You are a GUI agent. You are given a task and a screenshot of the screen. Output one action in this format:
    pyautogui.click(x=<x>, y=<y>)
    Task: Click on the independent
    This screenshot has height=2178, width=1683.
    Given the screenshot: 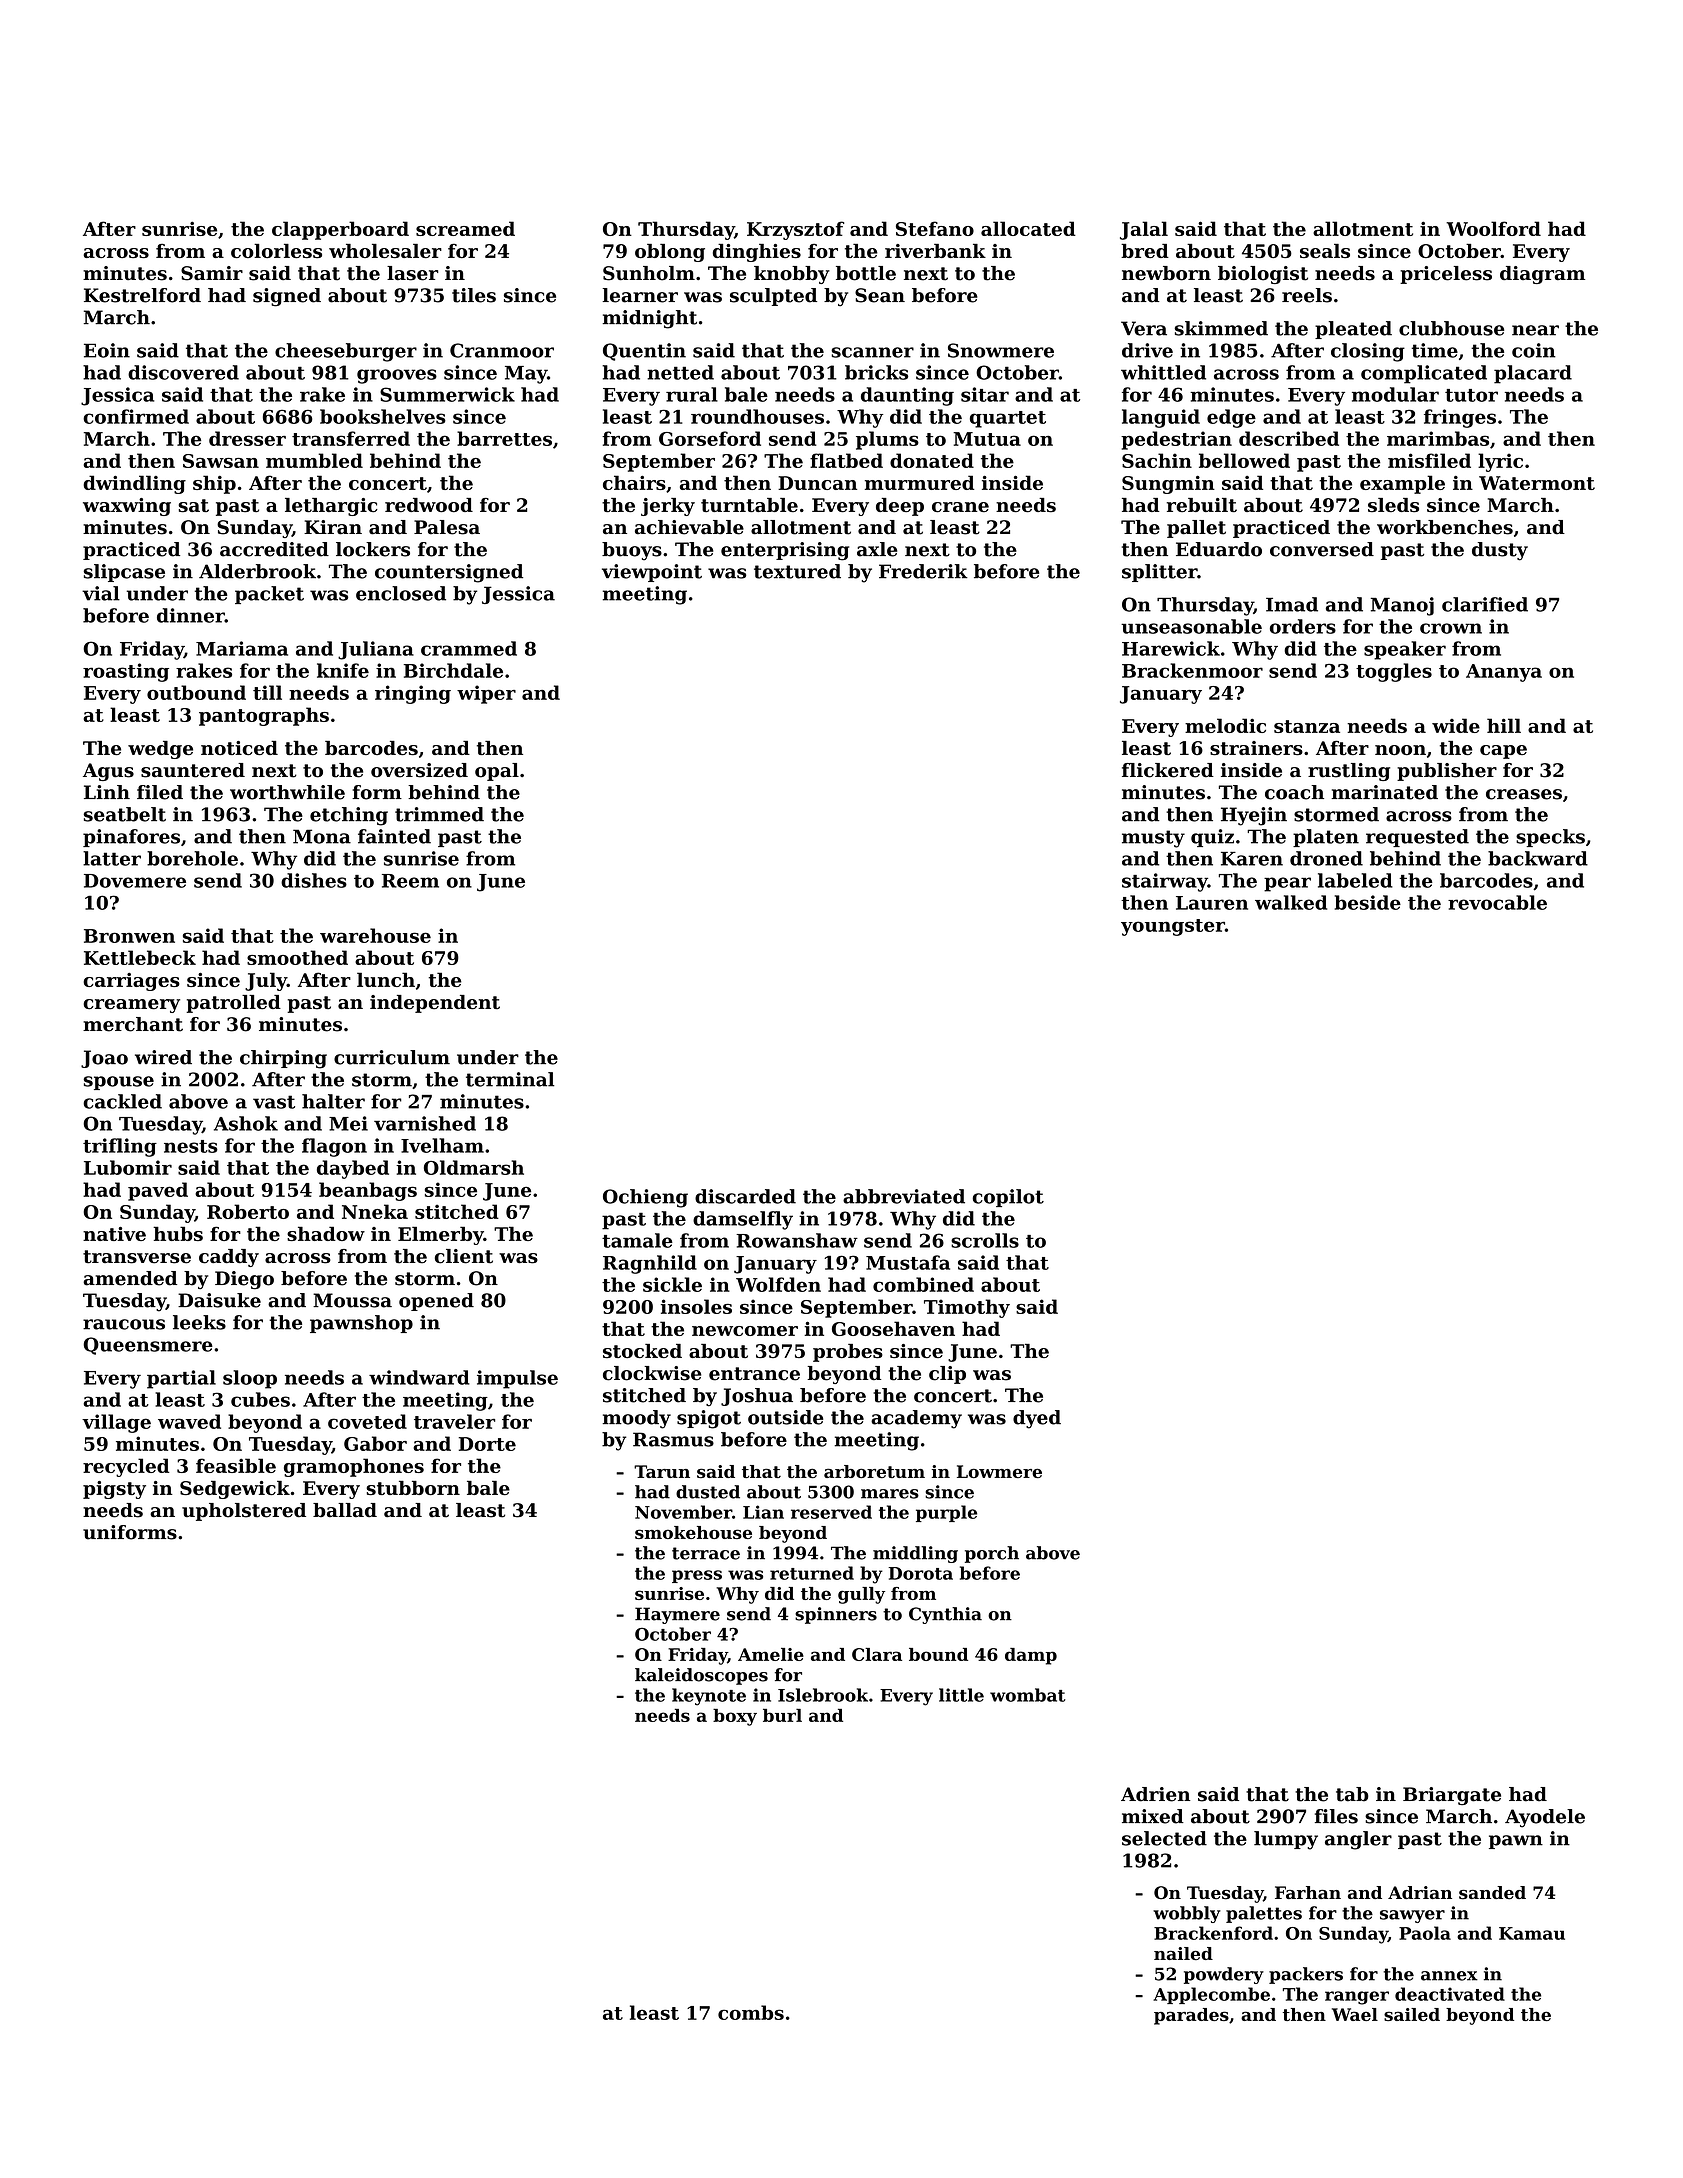 What is the action you would take?
    pyautogui.click(x=435, y=1004)
